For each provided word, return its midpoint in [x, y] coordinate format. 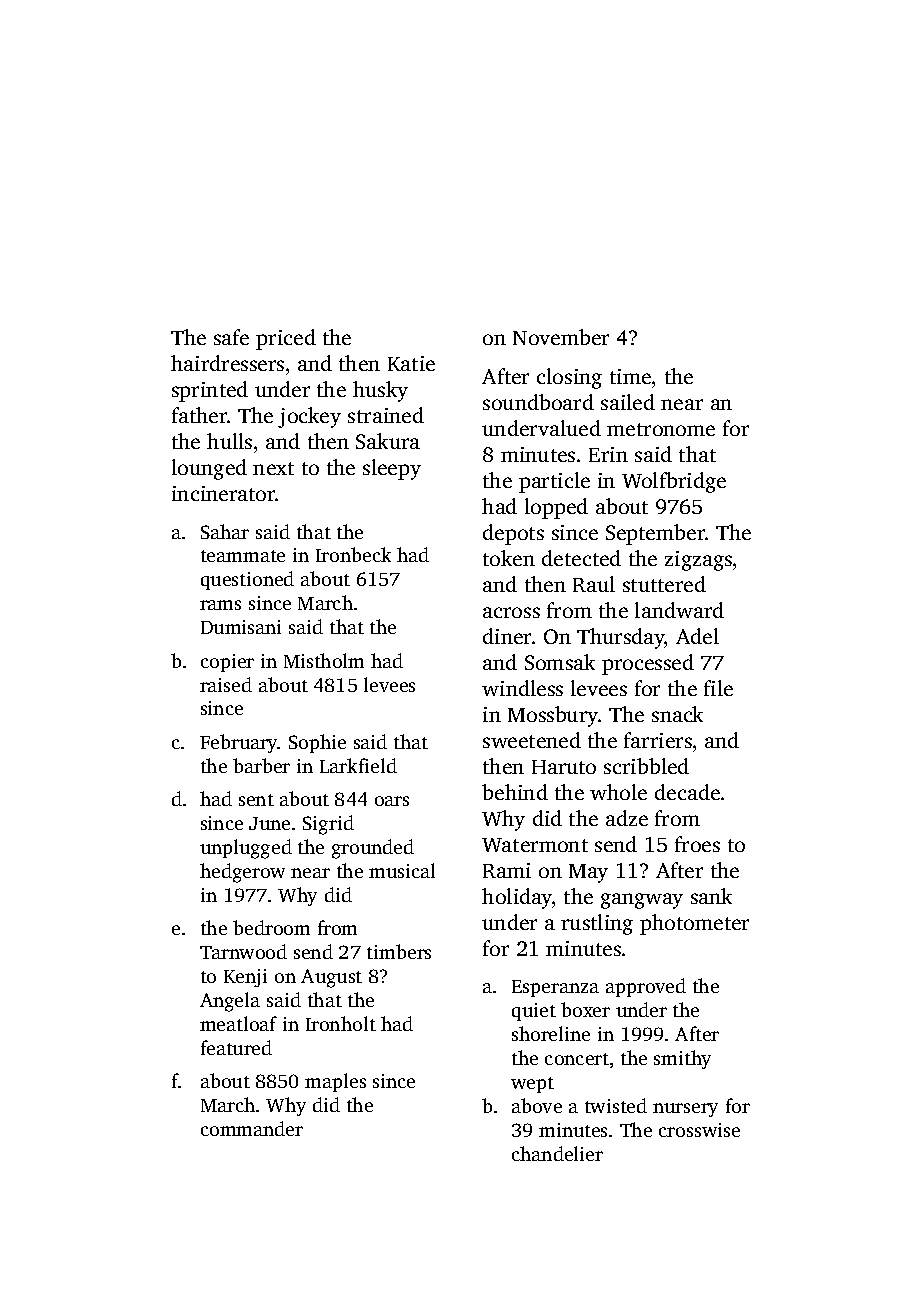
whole [618, 792]
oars [392, 801]
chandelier [557, 1153]
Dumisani [241, 627]
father [200, 415]
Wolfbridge [674, 482]
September [656, 534]
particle [554, 482]
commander [252, 1128]
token [509, 558]
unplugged [246, 849]
